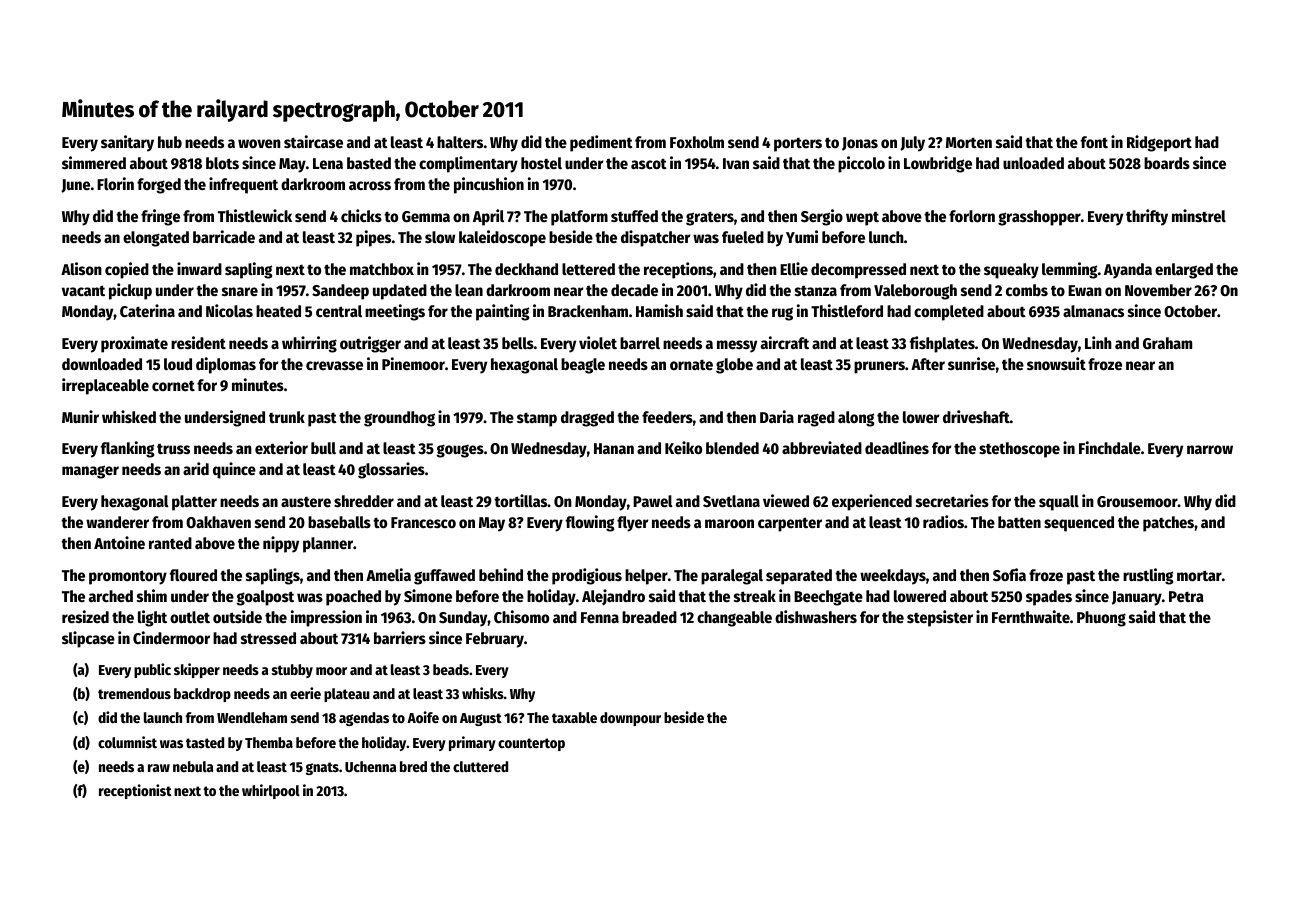  Describe the element at coordinates (322, 768) in the document. I see `gnats` at that location.
